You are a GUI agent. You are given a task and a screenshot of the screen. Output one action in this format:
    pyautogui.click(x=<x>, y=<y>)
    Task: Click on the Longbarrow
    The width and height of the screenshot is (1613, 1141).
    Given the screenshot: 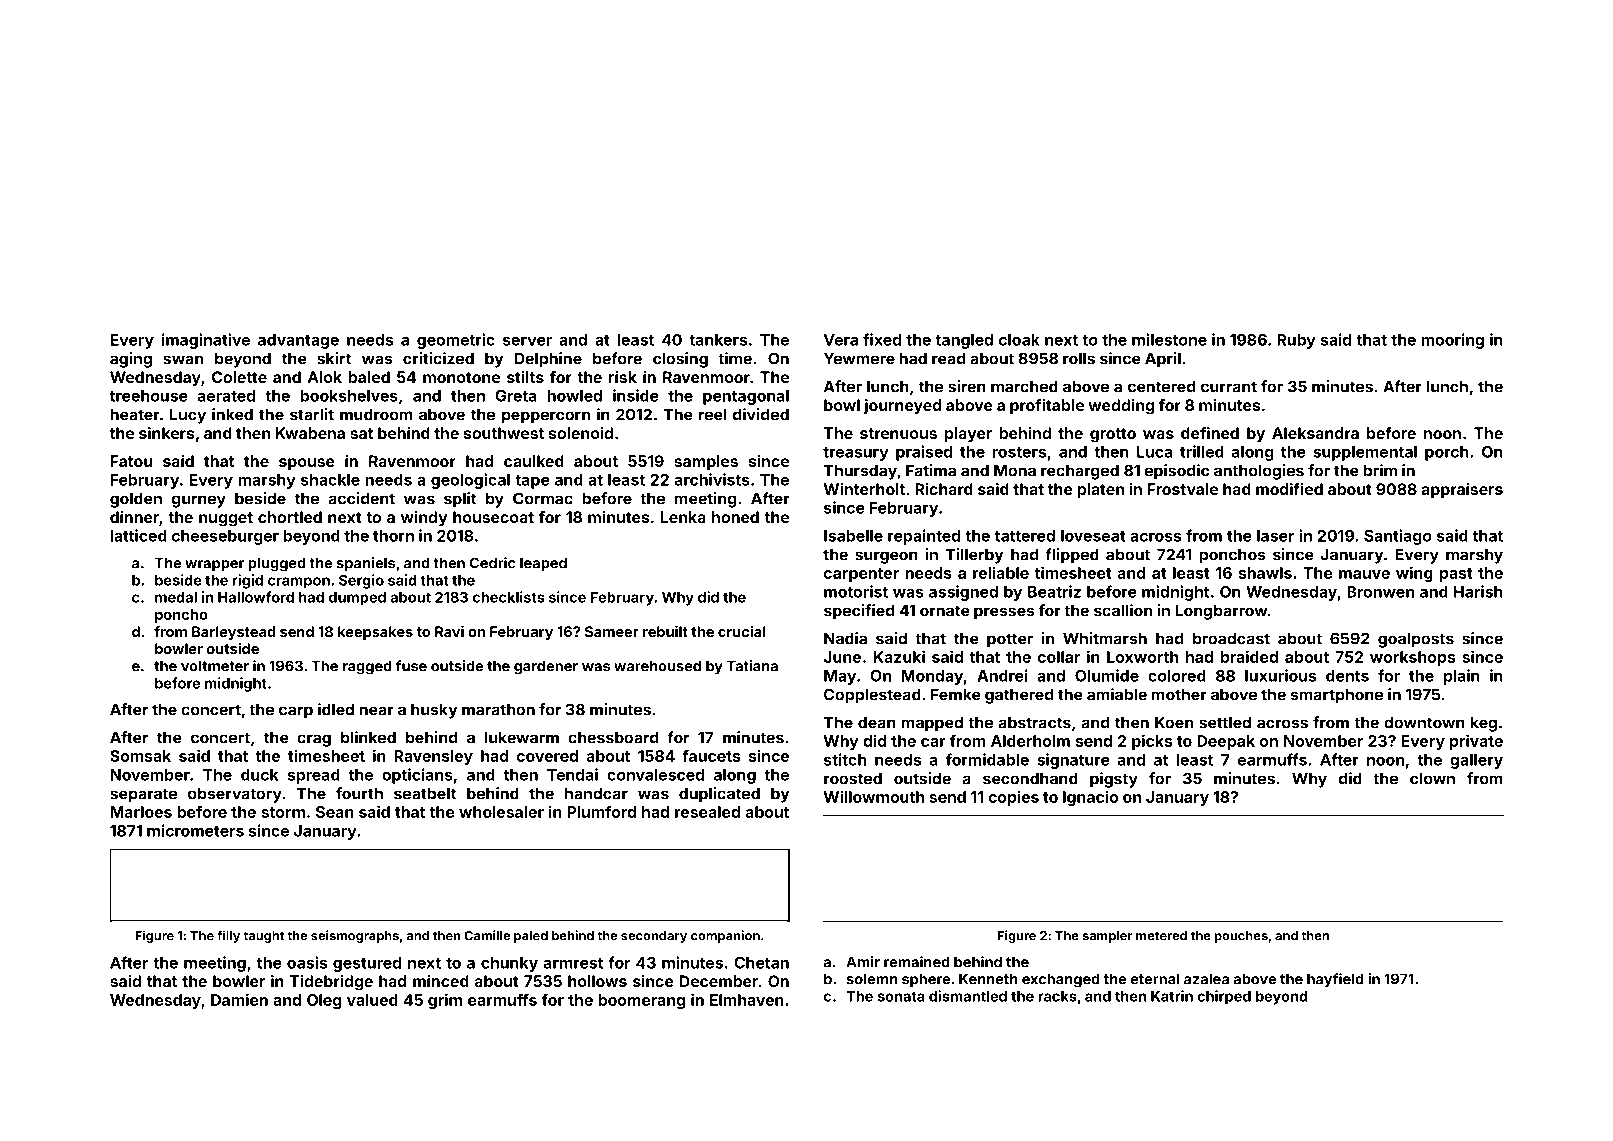 What is the action you would take?
    pyautogui.click(x=1221, y=612)
